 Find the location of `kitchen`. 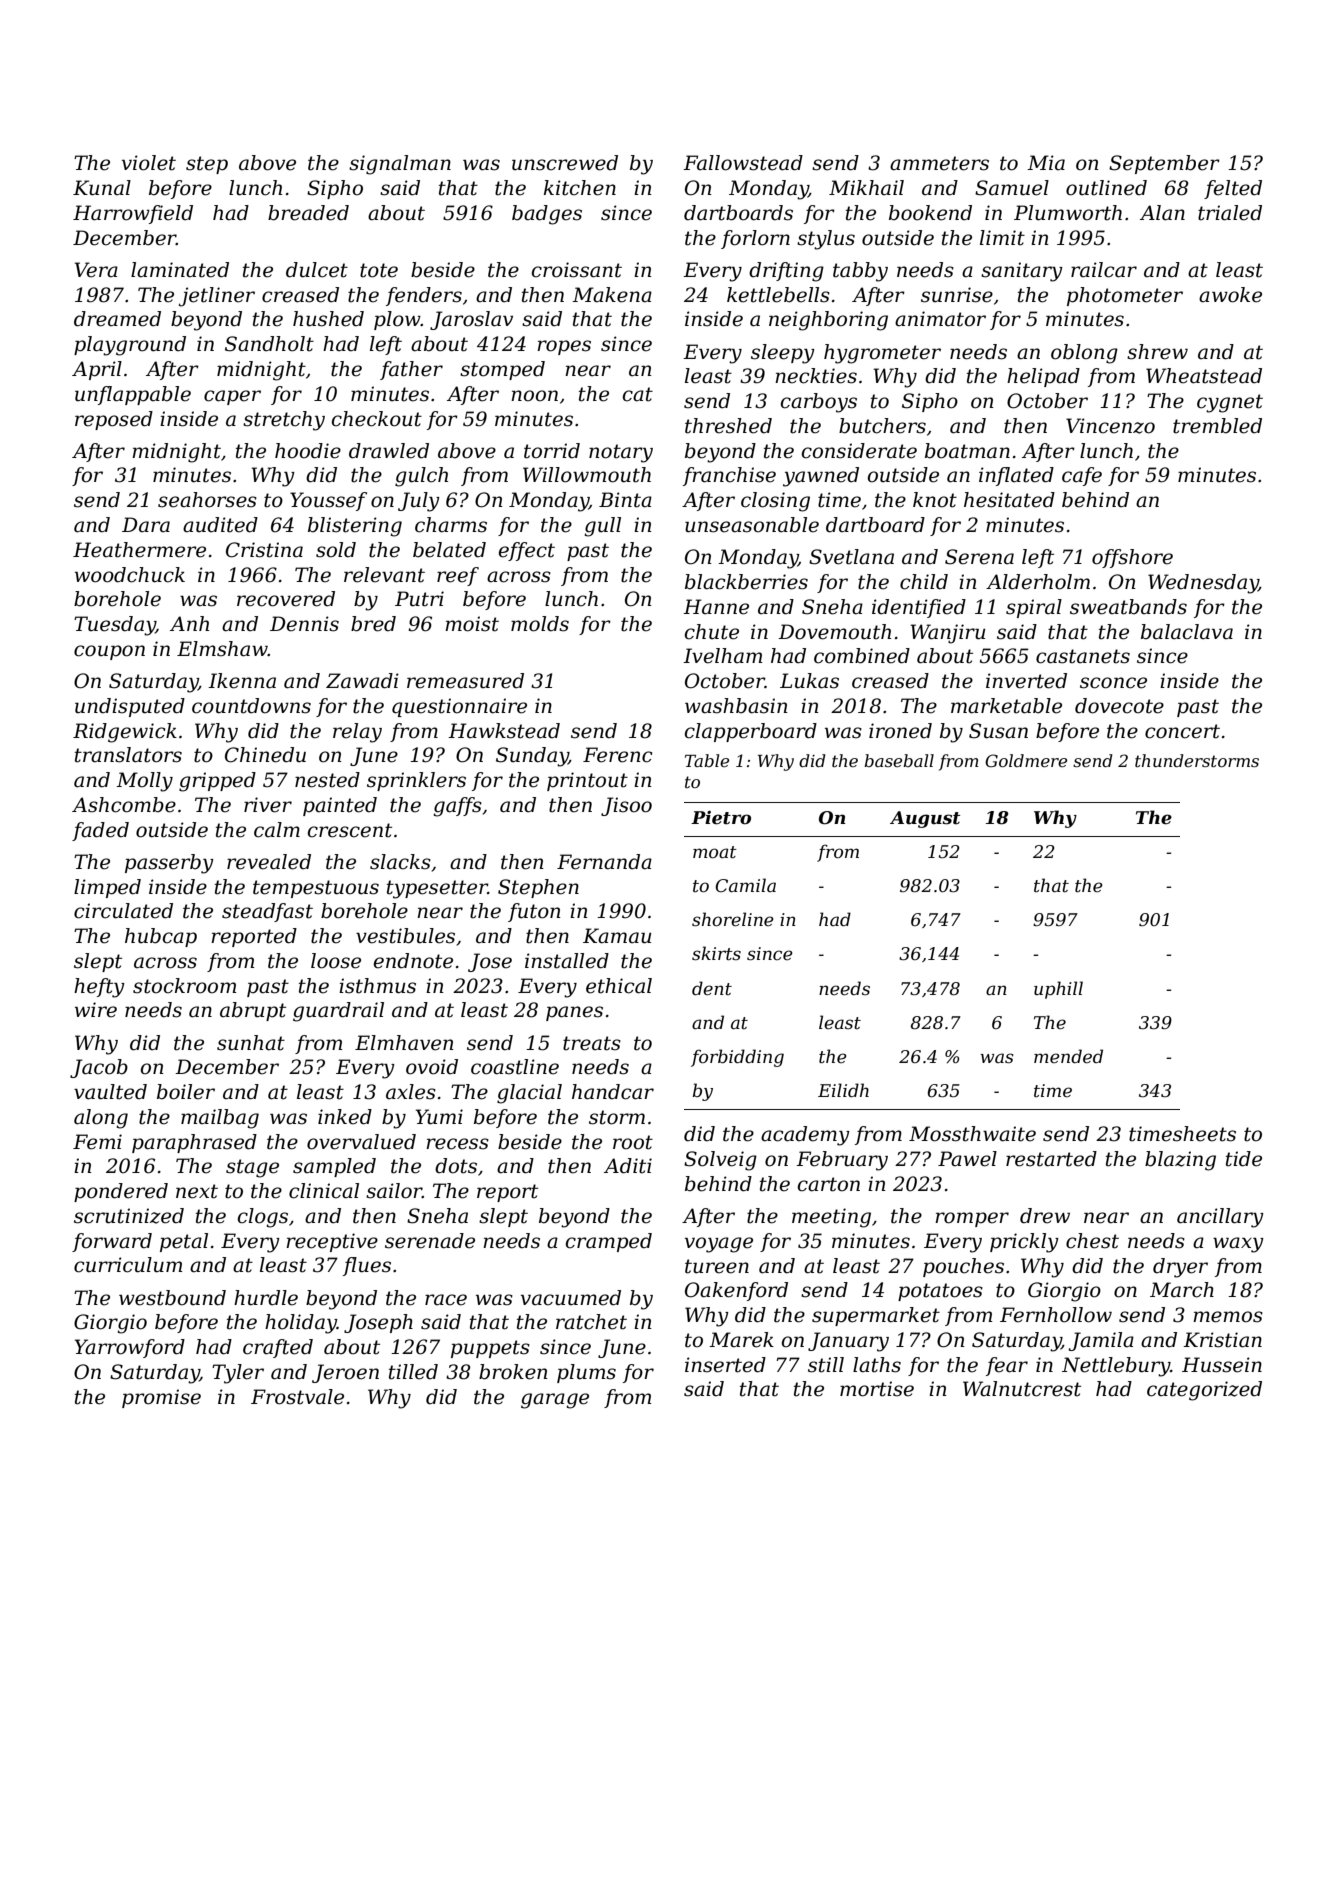

kitchen is located at coordinates (580, 188).
